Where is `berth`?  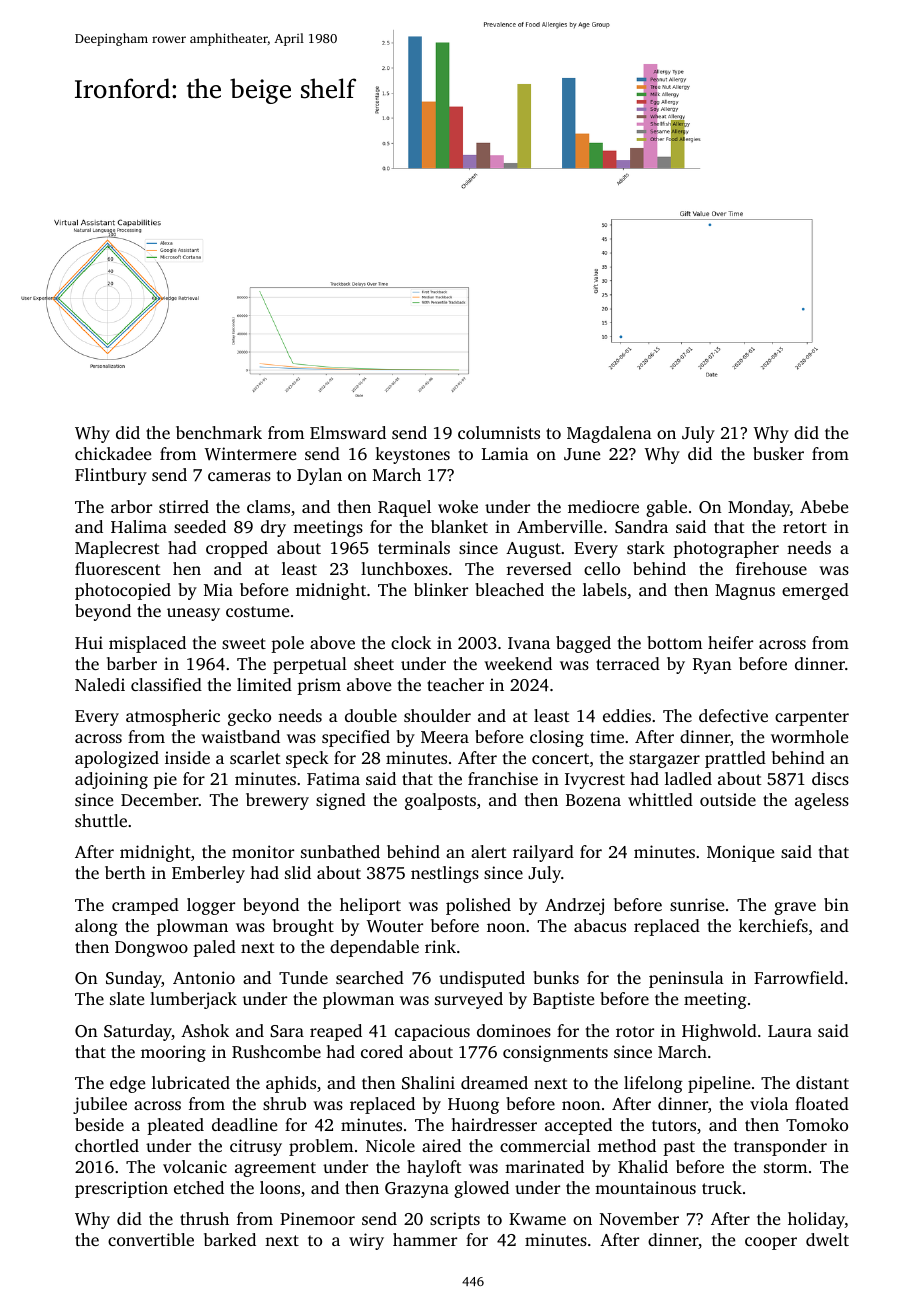
berth is located at coordinates (125, 872).
